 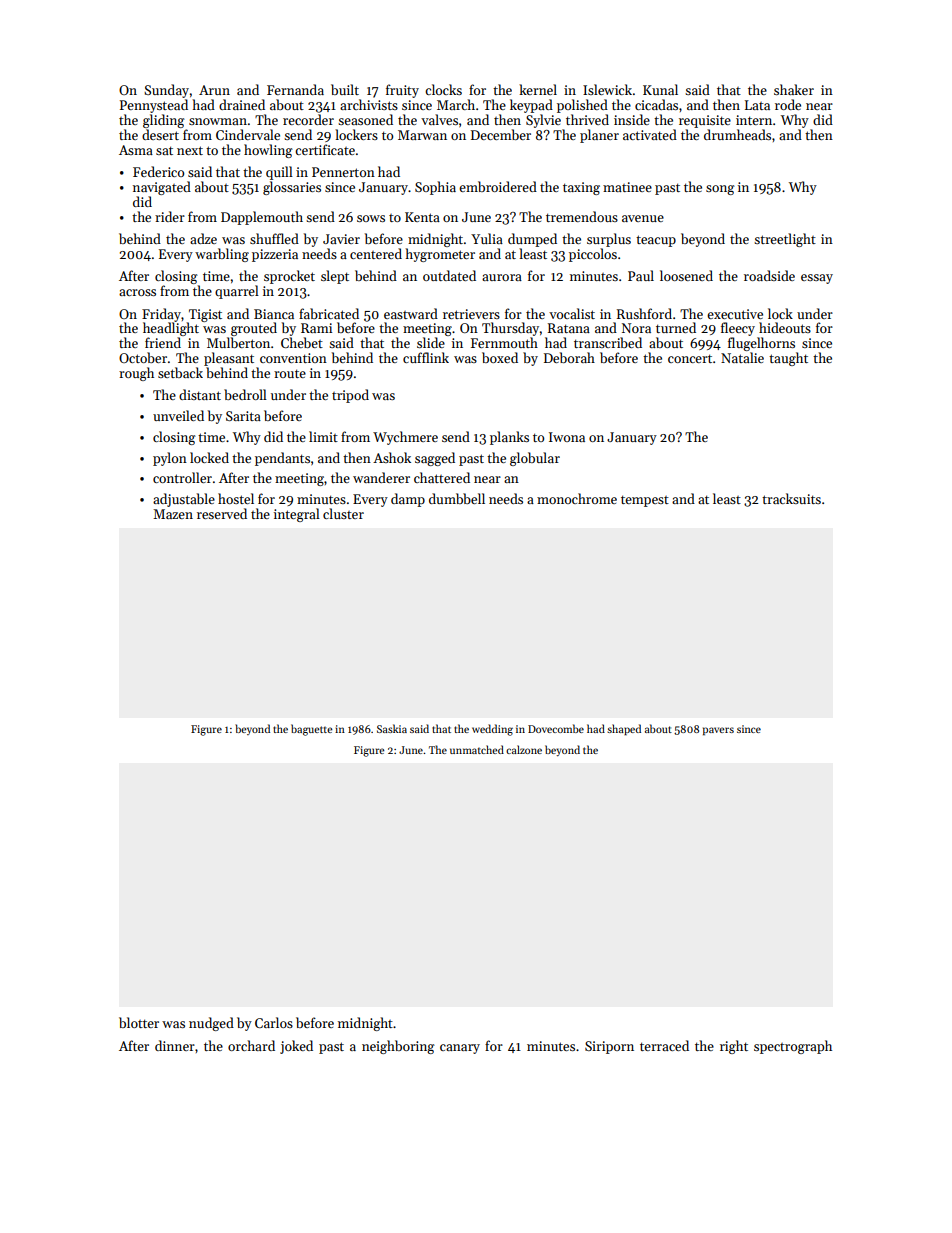 What do you see at coordinates (538, 89) in the image?
I see `kernel` at bounding box center [538, 89].
